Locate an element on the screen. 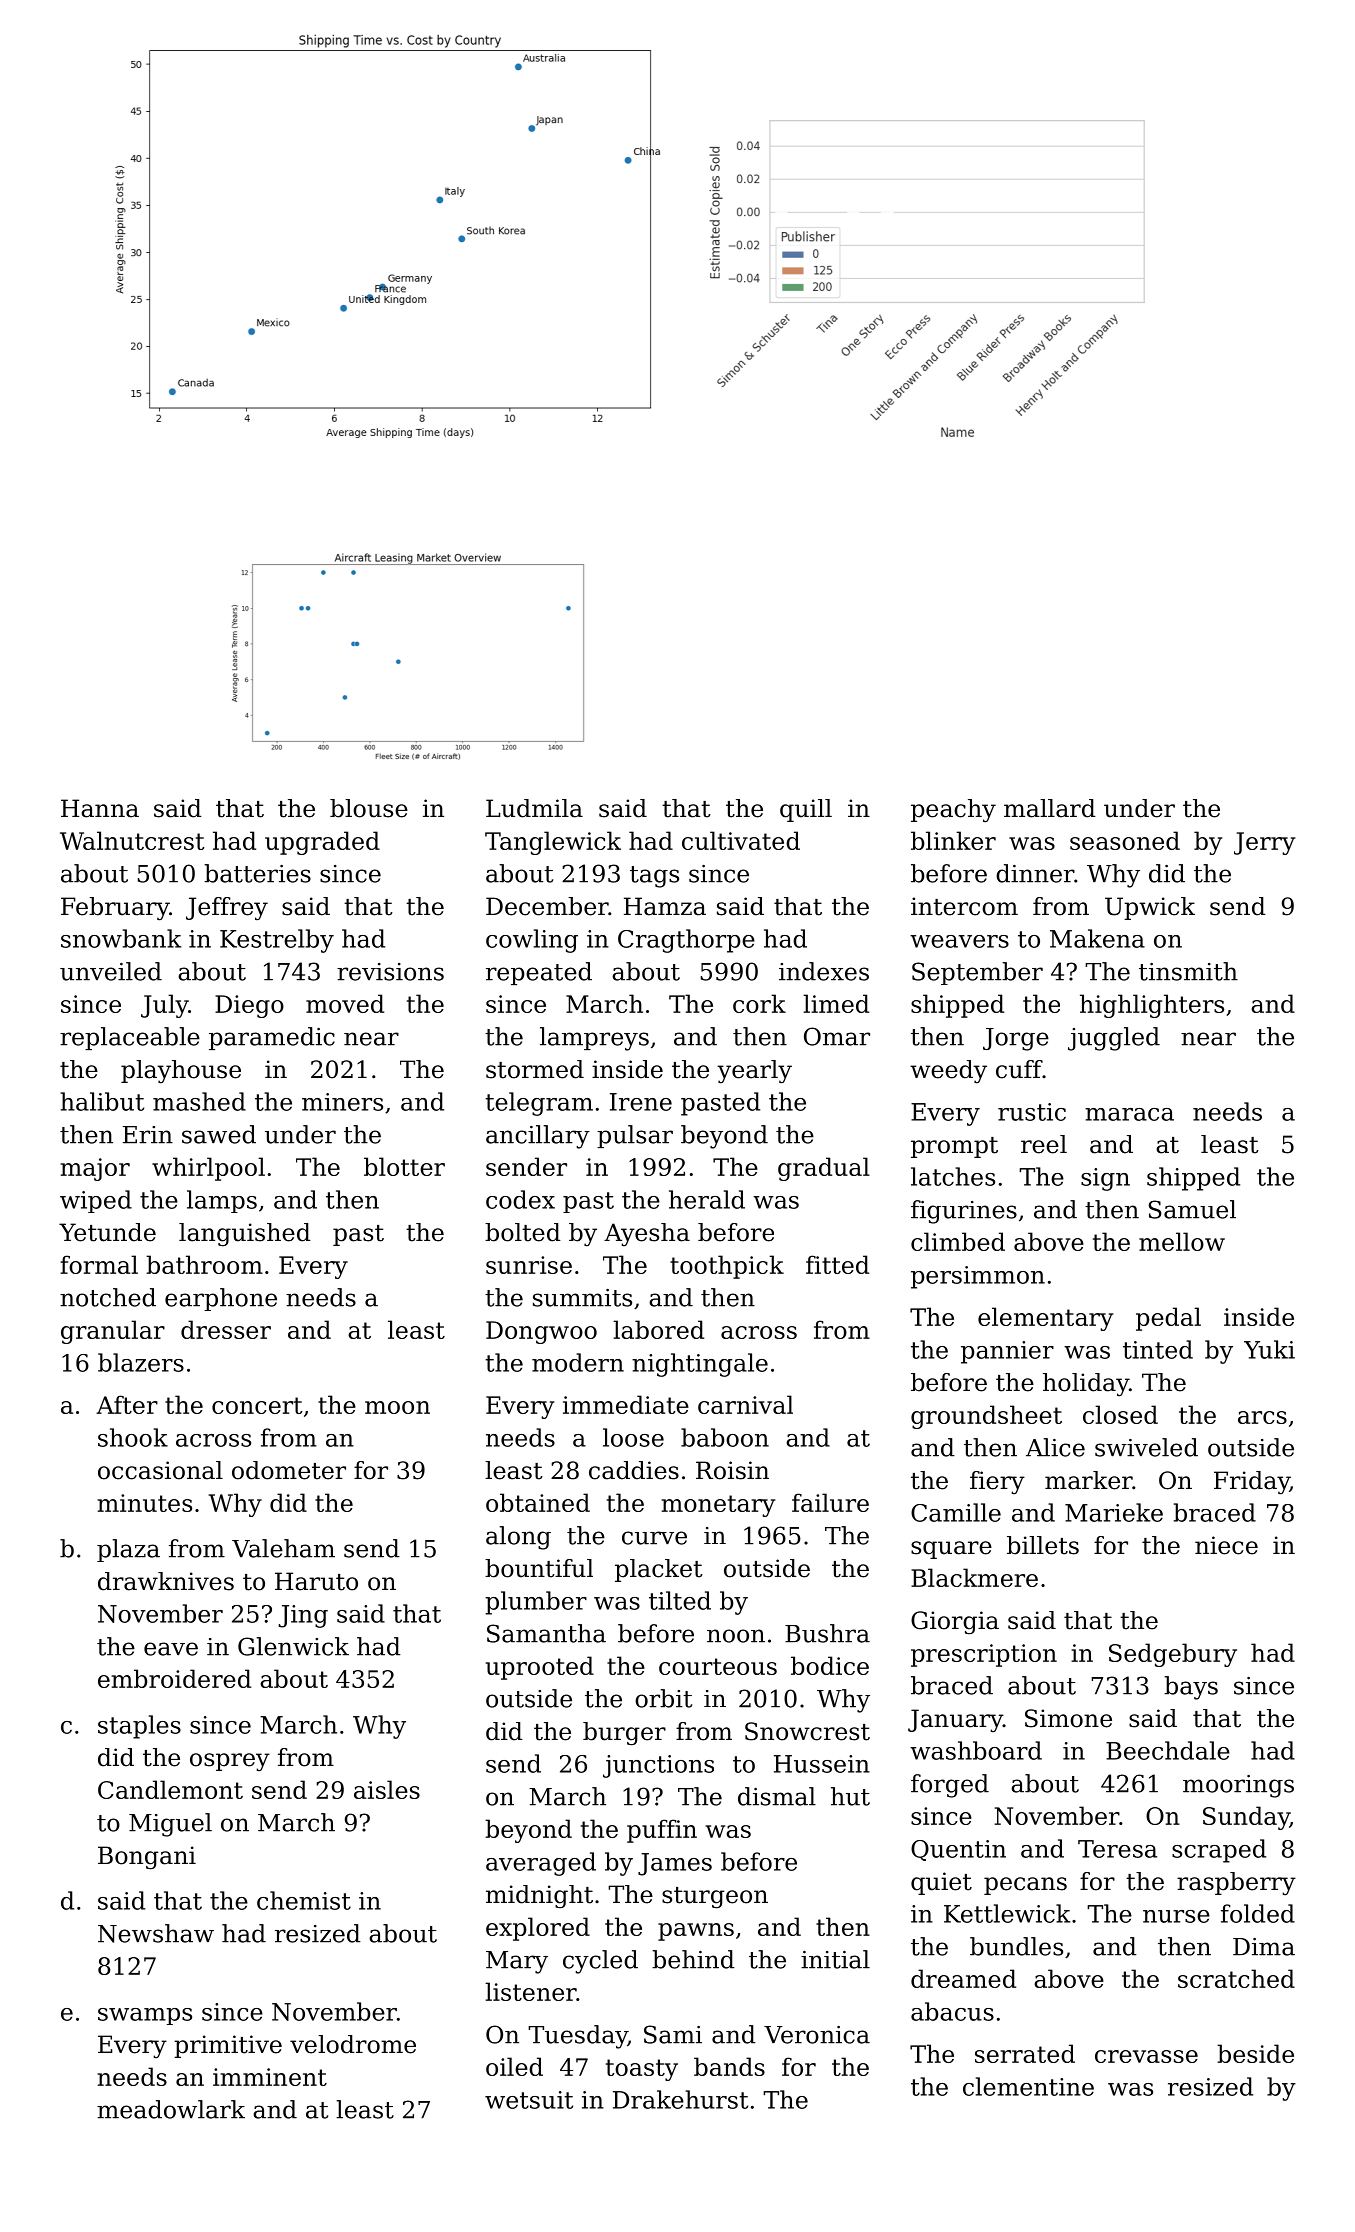 The image size is (1355, 2232). Teresa is located at coordinates (1117, 1849).
